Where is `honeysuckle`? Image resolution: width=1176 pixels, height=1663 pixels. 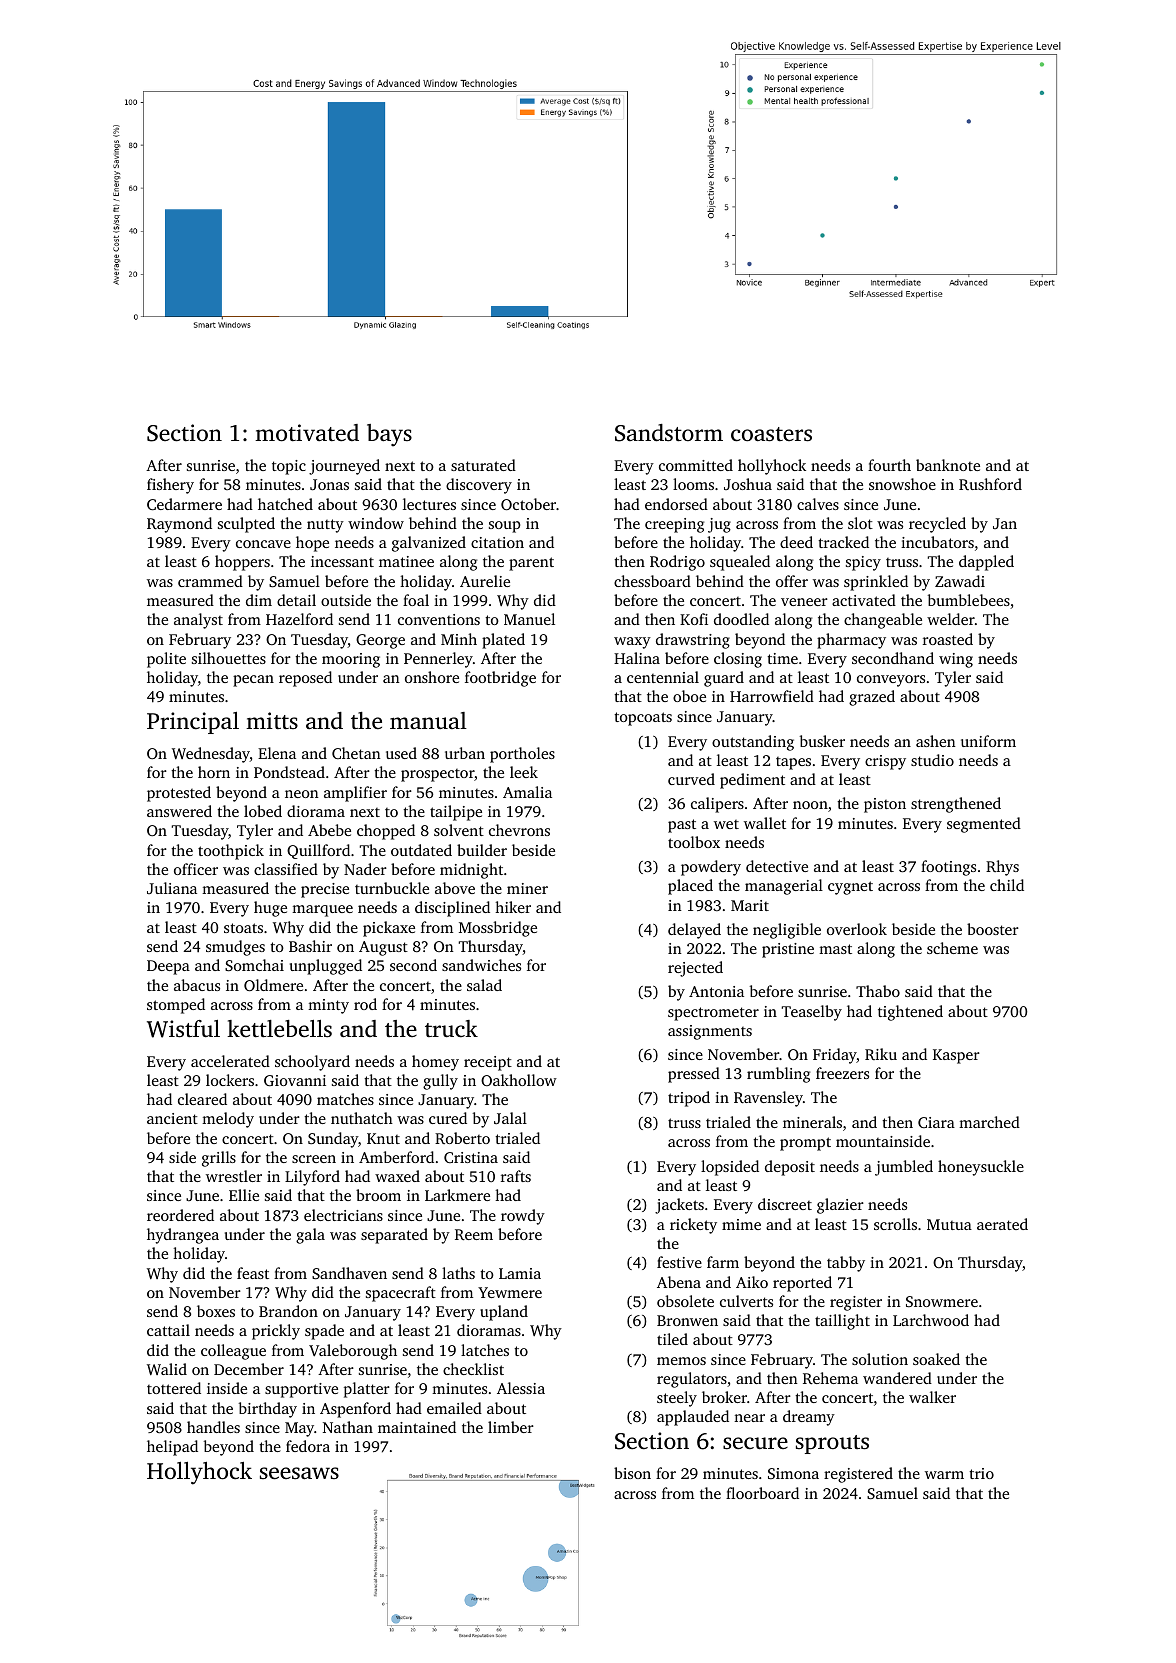 honeysuckle is located at coordinates (981, 1168).
